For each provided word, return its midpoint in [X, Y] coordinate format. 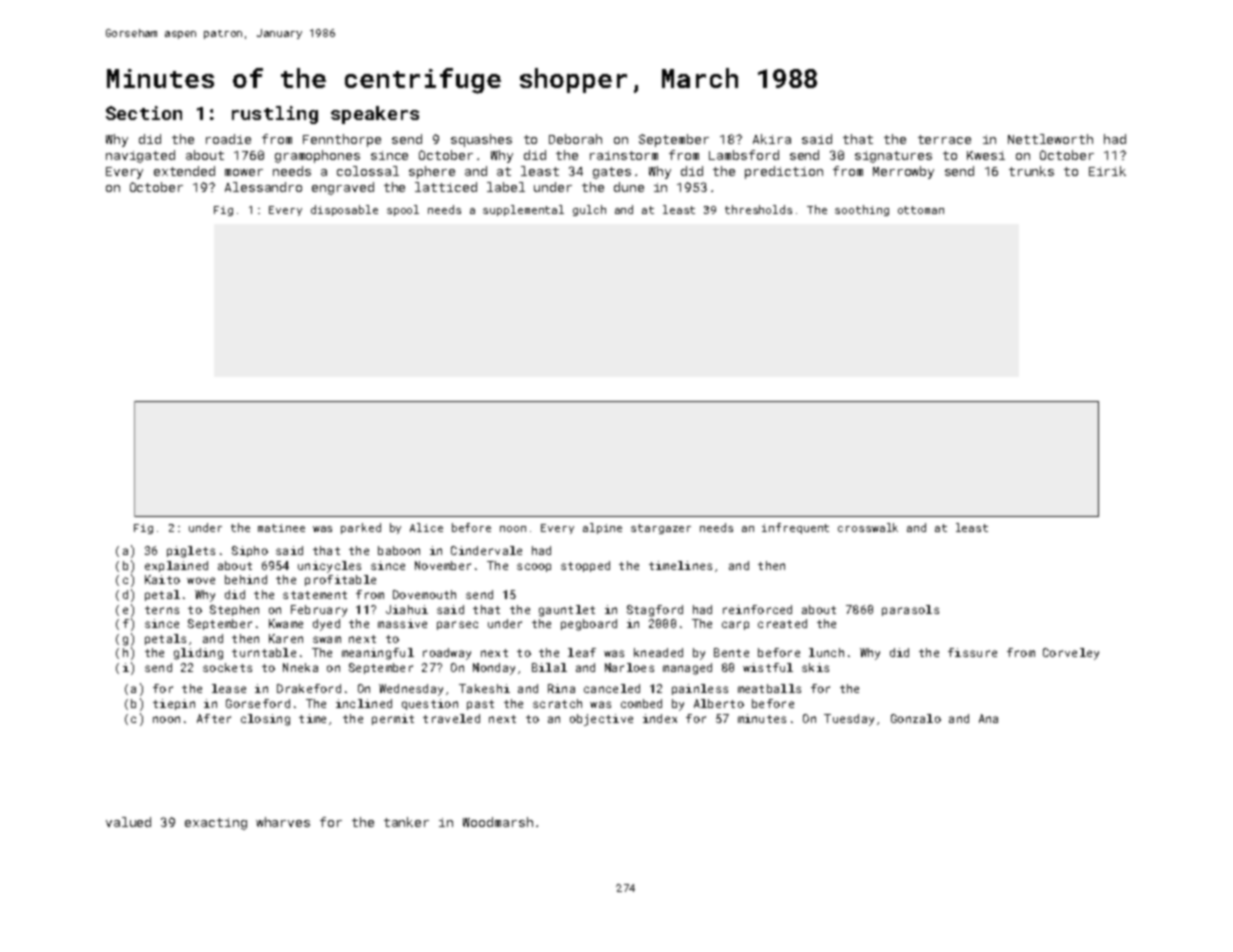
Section [144, 113]
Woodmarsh [498, 822]
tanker [406, 822]
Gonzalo [916, 718]
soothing [862, 210]
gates [612, 173]
